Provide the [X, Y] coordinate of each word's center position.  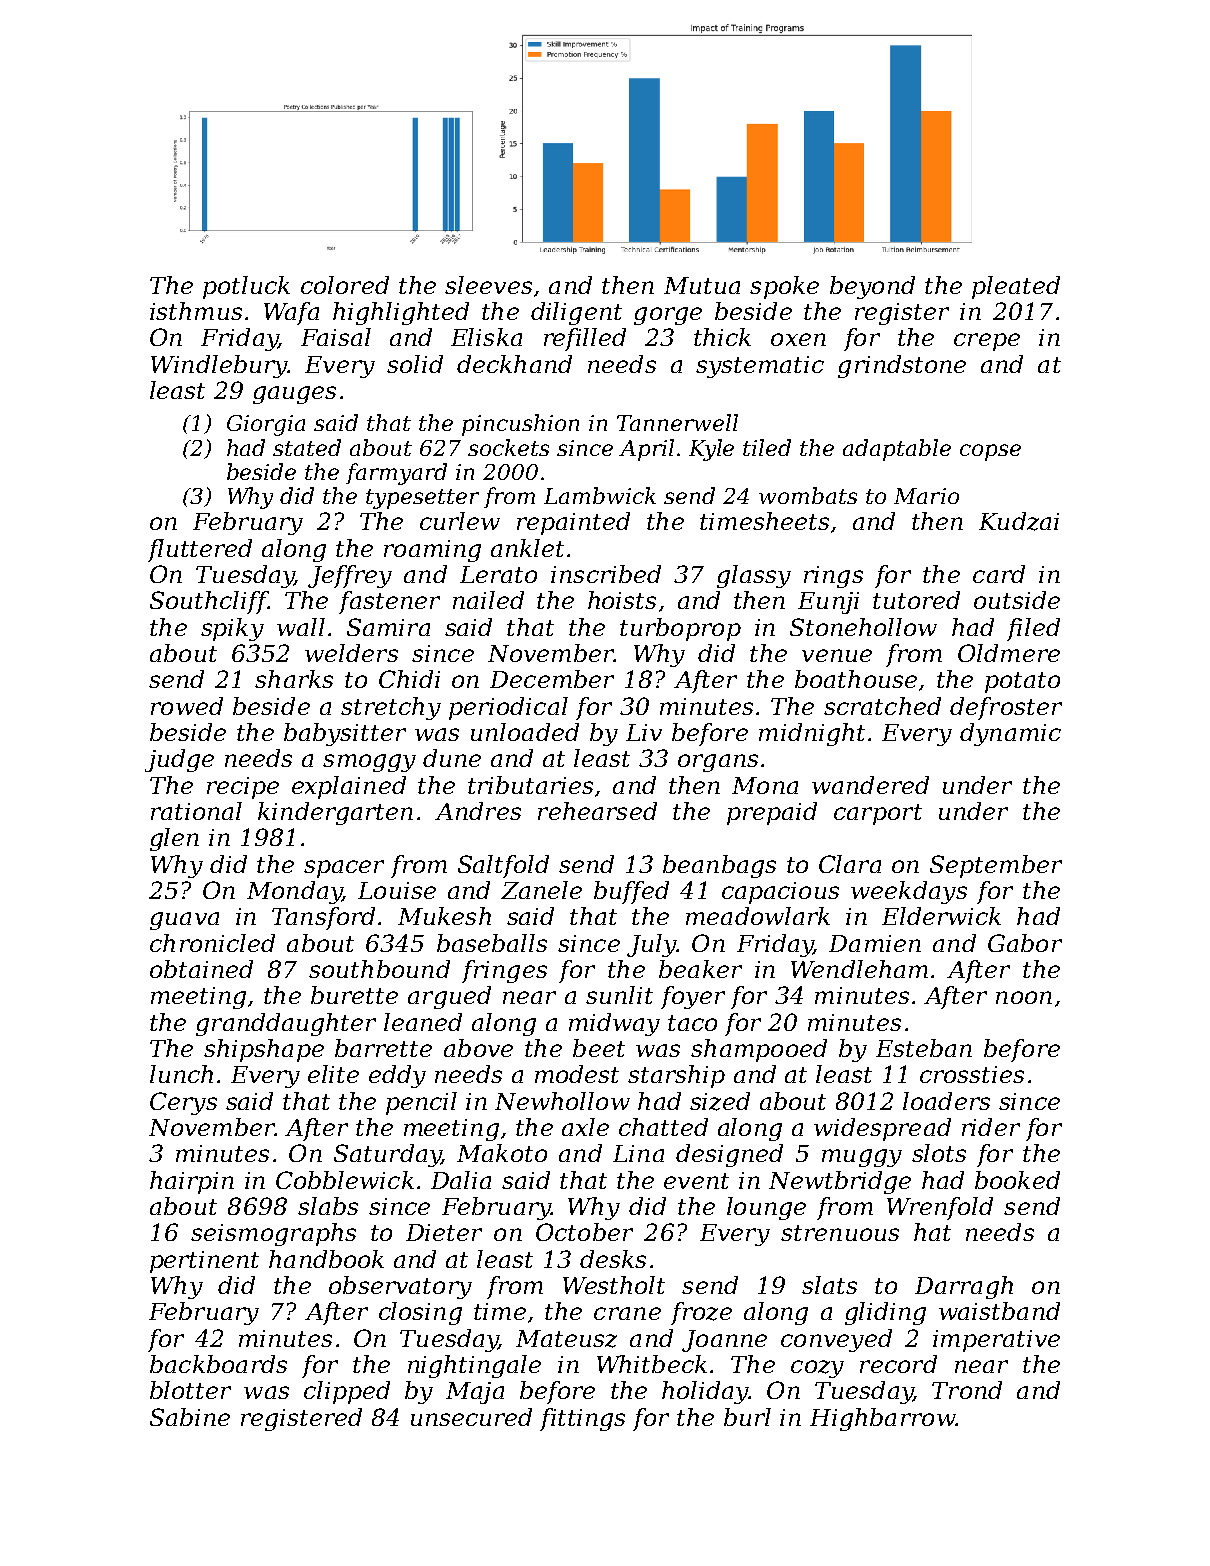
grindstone [902, 366]
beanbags [719, 866]
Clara [850, 864]
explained [349, 787]
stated [307, 447]
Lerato [498, 574]
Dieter [444, 1232]
